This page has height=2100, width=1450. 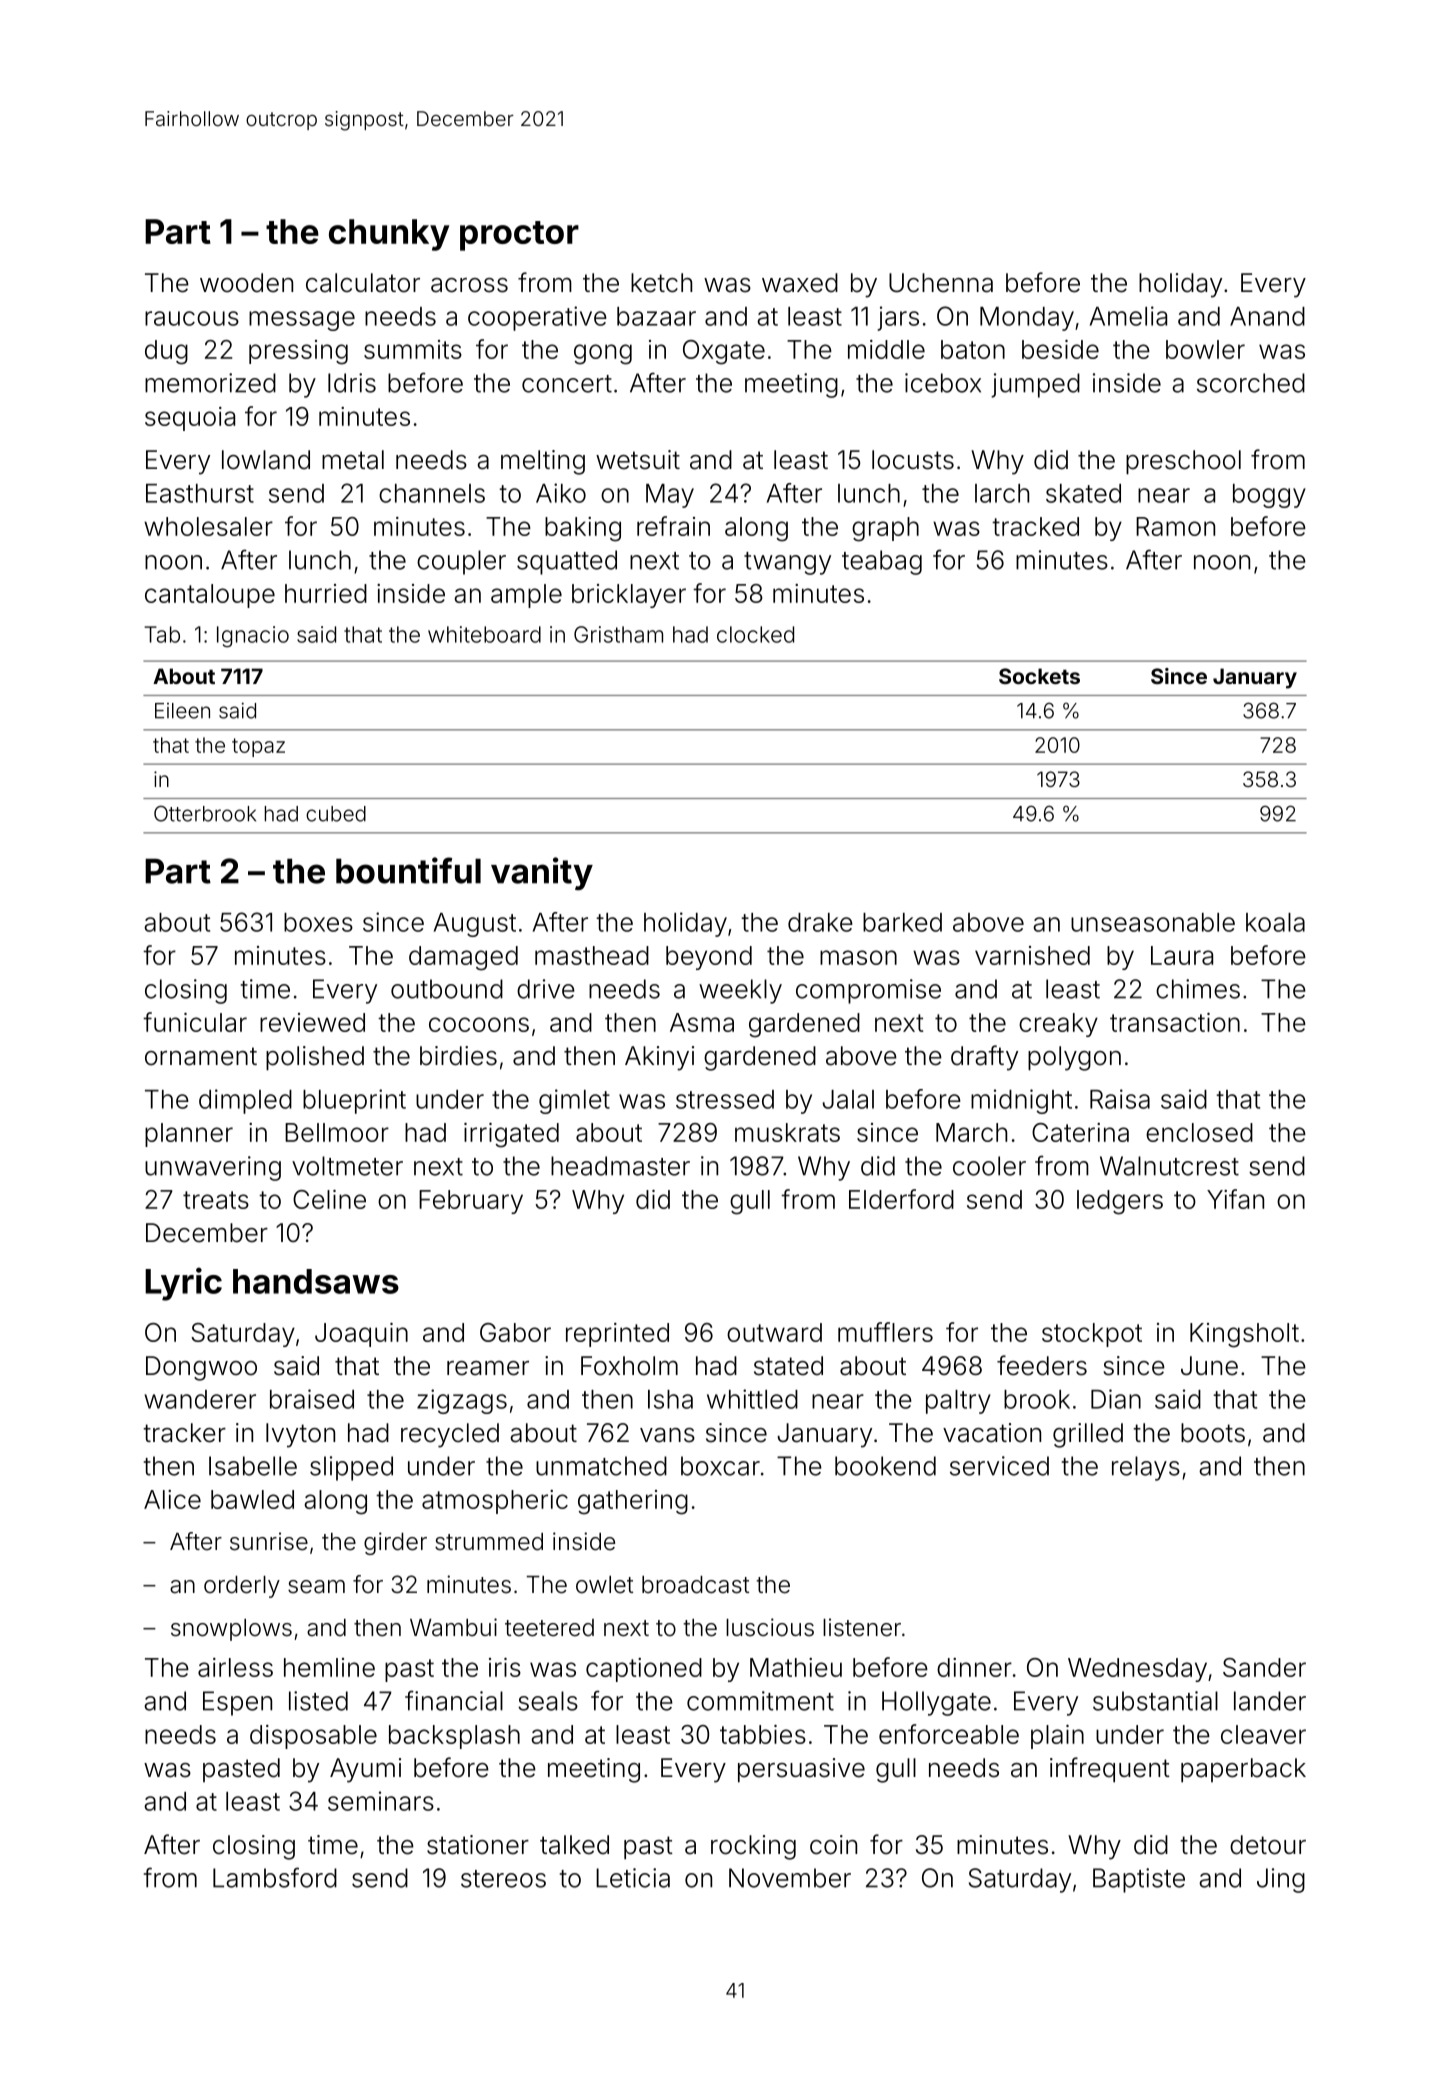 I want to click on Ramon, so click(x=1175, y=526).
